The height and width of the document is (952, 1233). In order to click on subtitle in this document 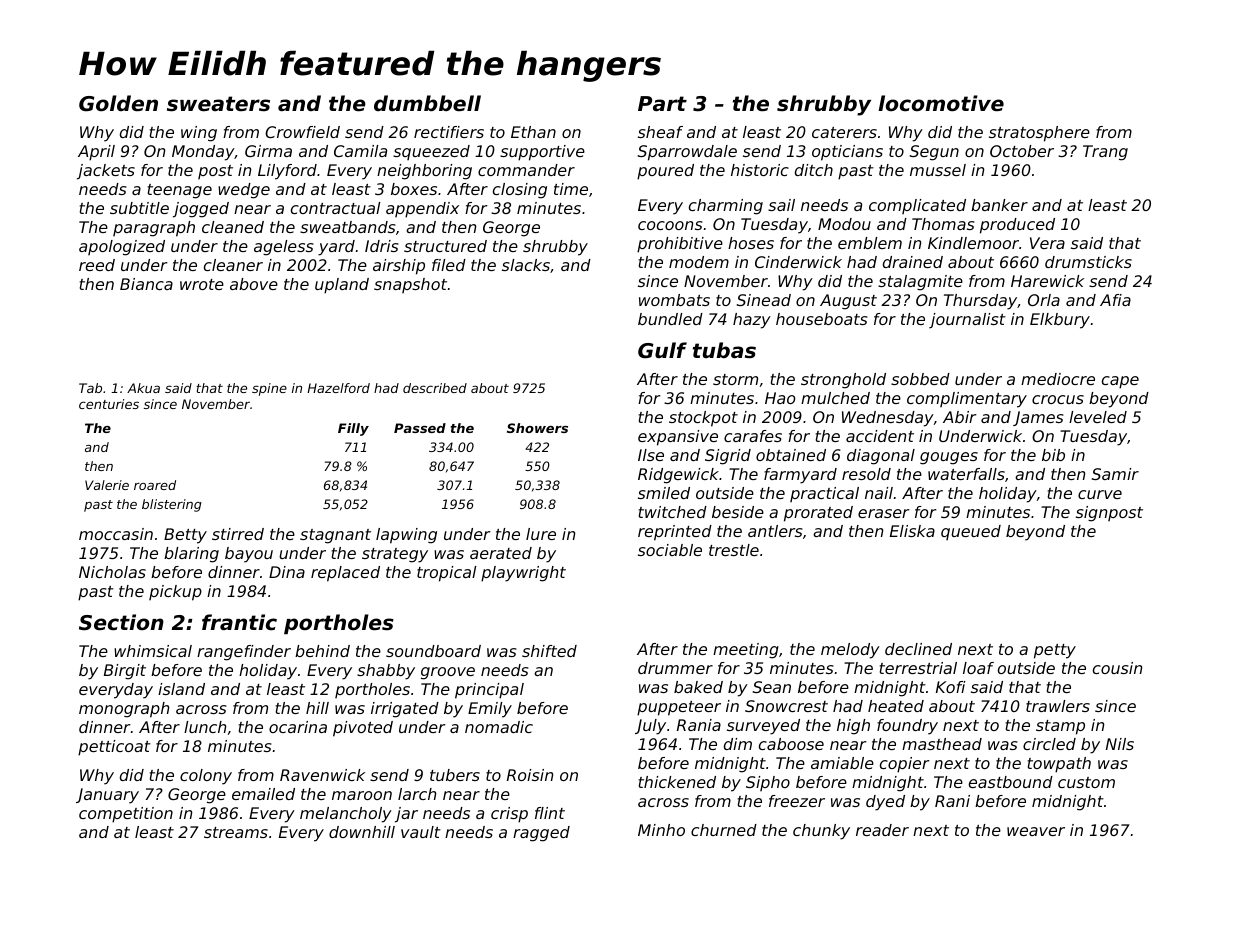, I will do `click(139, 208)`.
